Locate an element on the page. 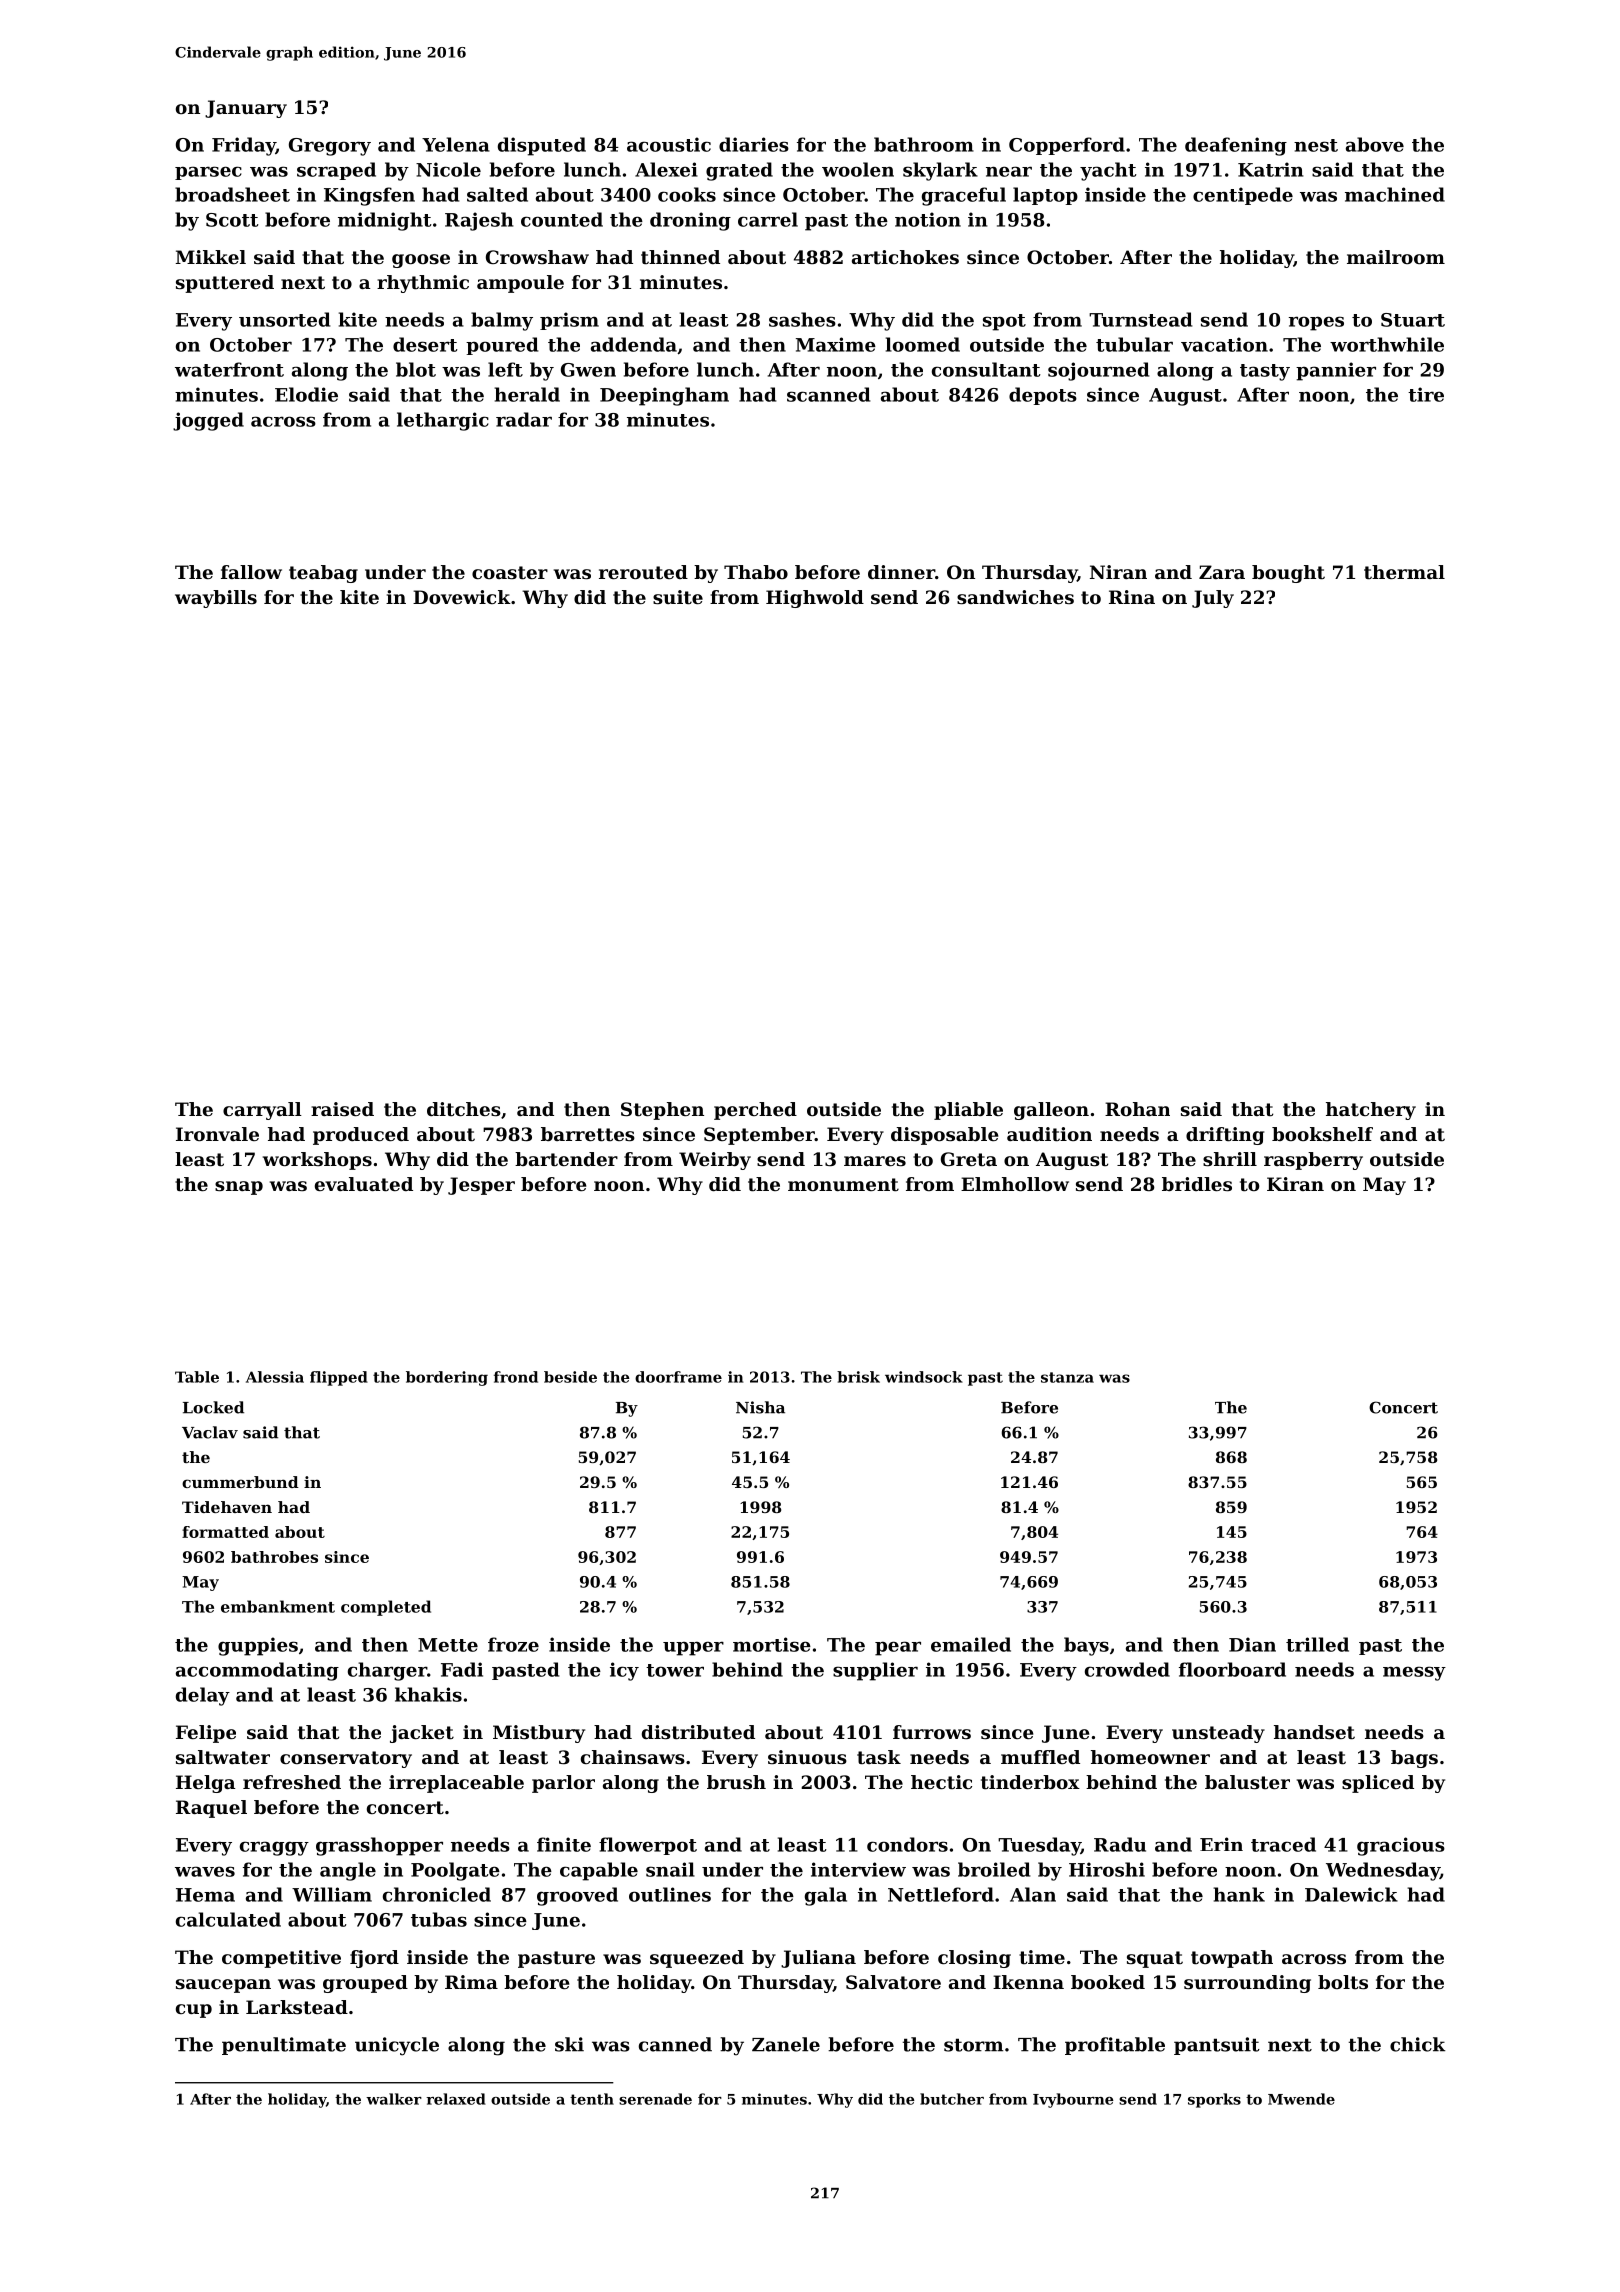 Image resolution: width=1620 pixels, height=2292 pixels. perched is located at coordinates (755, 1111).
